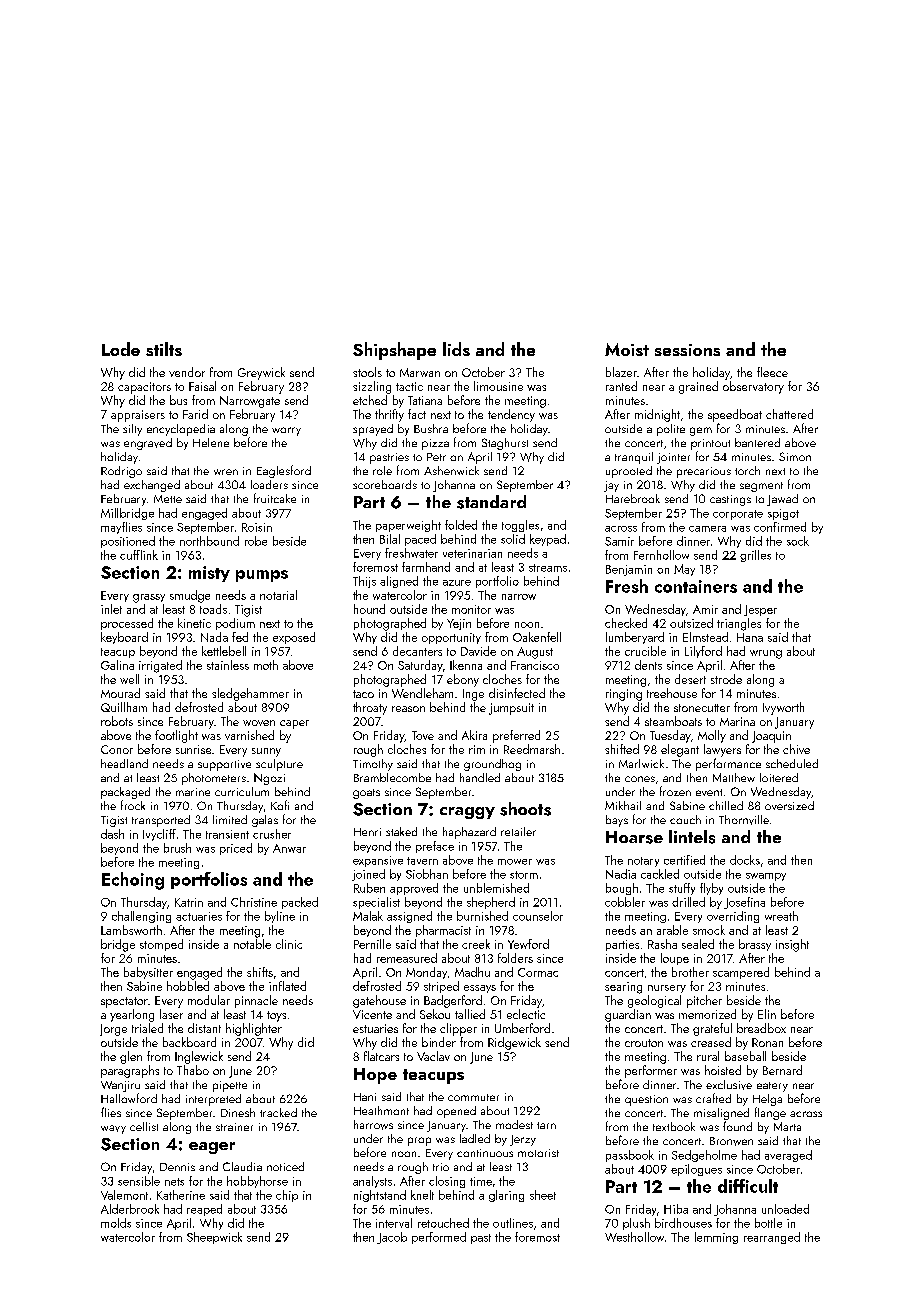  Describe the element at coordinates (690, 972) in the screenshot. I see `brother` at that location.
